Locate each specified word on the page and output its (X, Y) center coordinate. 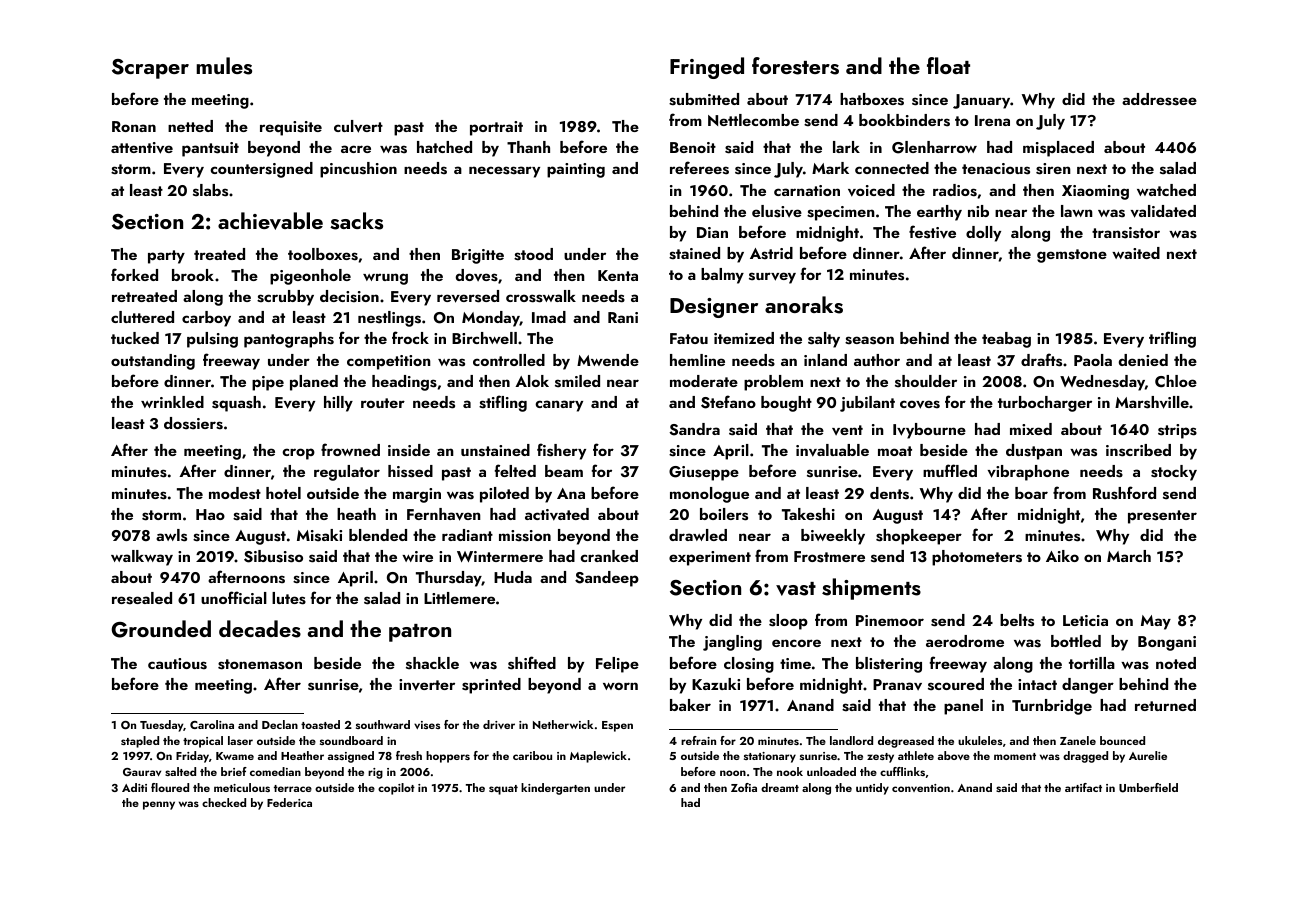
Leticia (1085, 620)
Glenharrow (934, 147)
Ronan (134, 126)
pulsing (212, 340)
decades (260, 629)
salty (824, 340)
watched (1166, 190)
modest (235, 493)
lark (846, 147)
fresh (409, 755)
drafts (1041, 360)
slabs (210, 190)
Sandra (694, 429)
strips (1177, 431)
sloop (788, 622)
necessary (504, 172)
